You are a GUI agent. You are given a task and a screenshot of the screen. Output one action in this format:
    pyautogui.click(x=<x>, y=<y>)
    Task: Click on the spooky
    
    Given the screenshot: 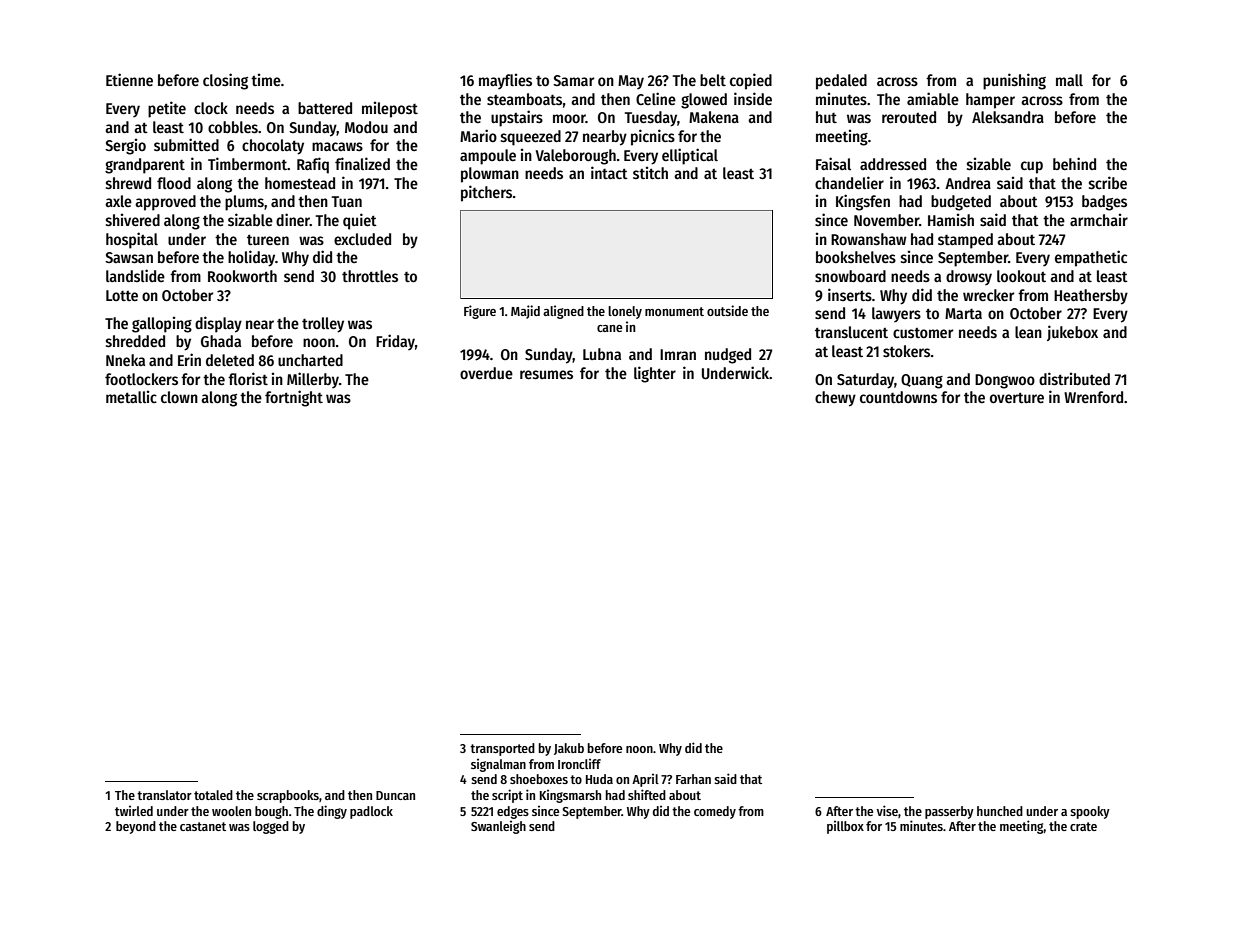 What is the action you would take?
    pyautogui.click(x=1090, y=812)
